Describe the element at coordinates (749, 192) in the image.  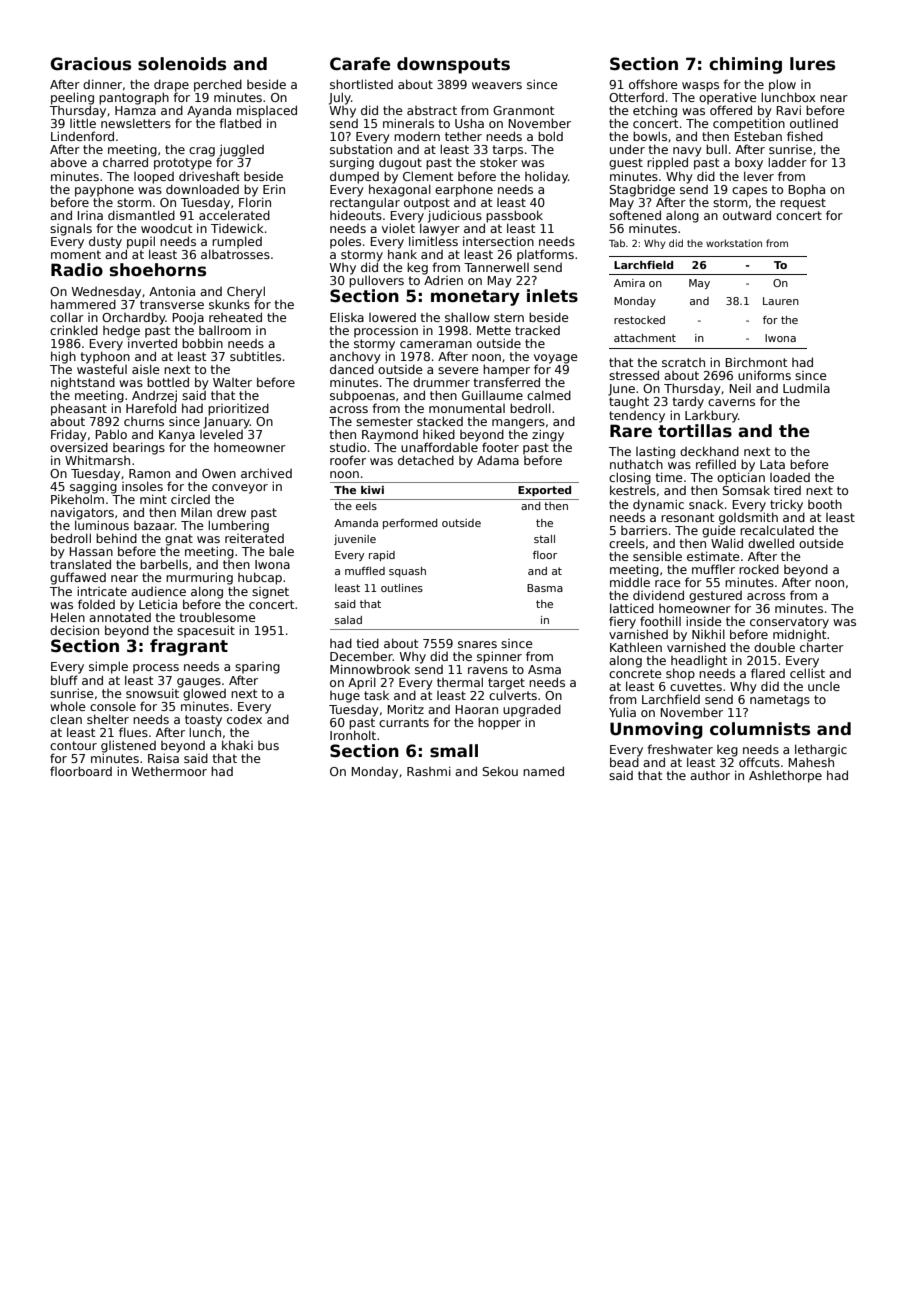
I see `capes` at that location.
